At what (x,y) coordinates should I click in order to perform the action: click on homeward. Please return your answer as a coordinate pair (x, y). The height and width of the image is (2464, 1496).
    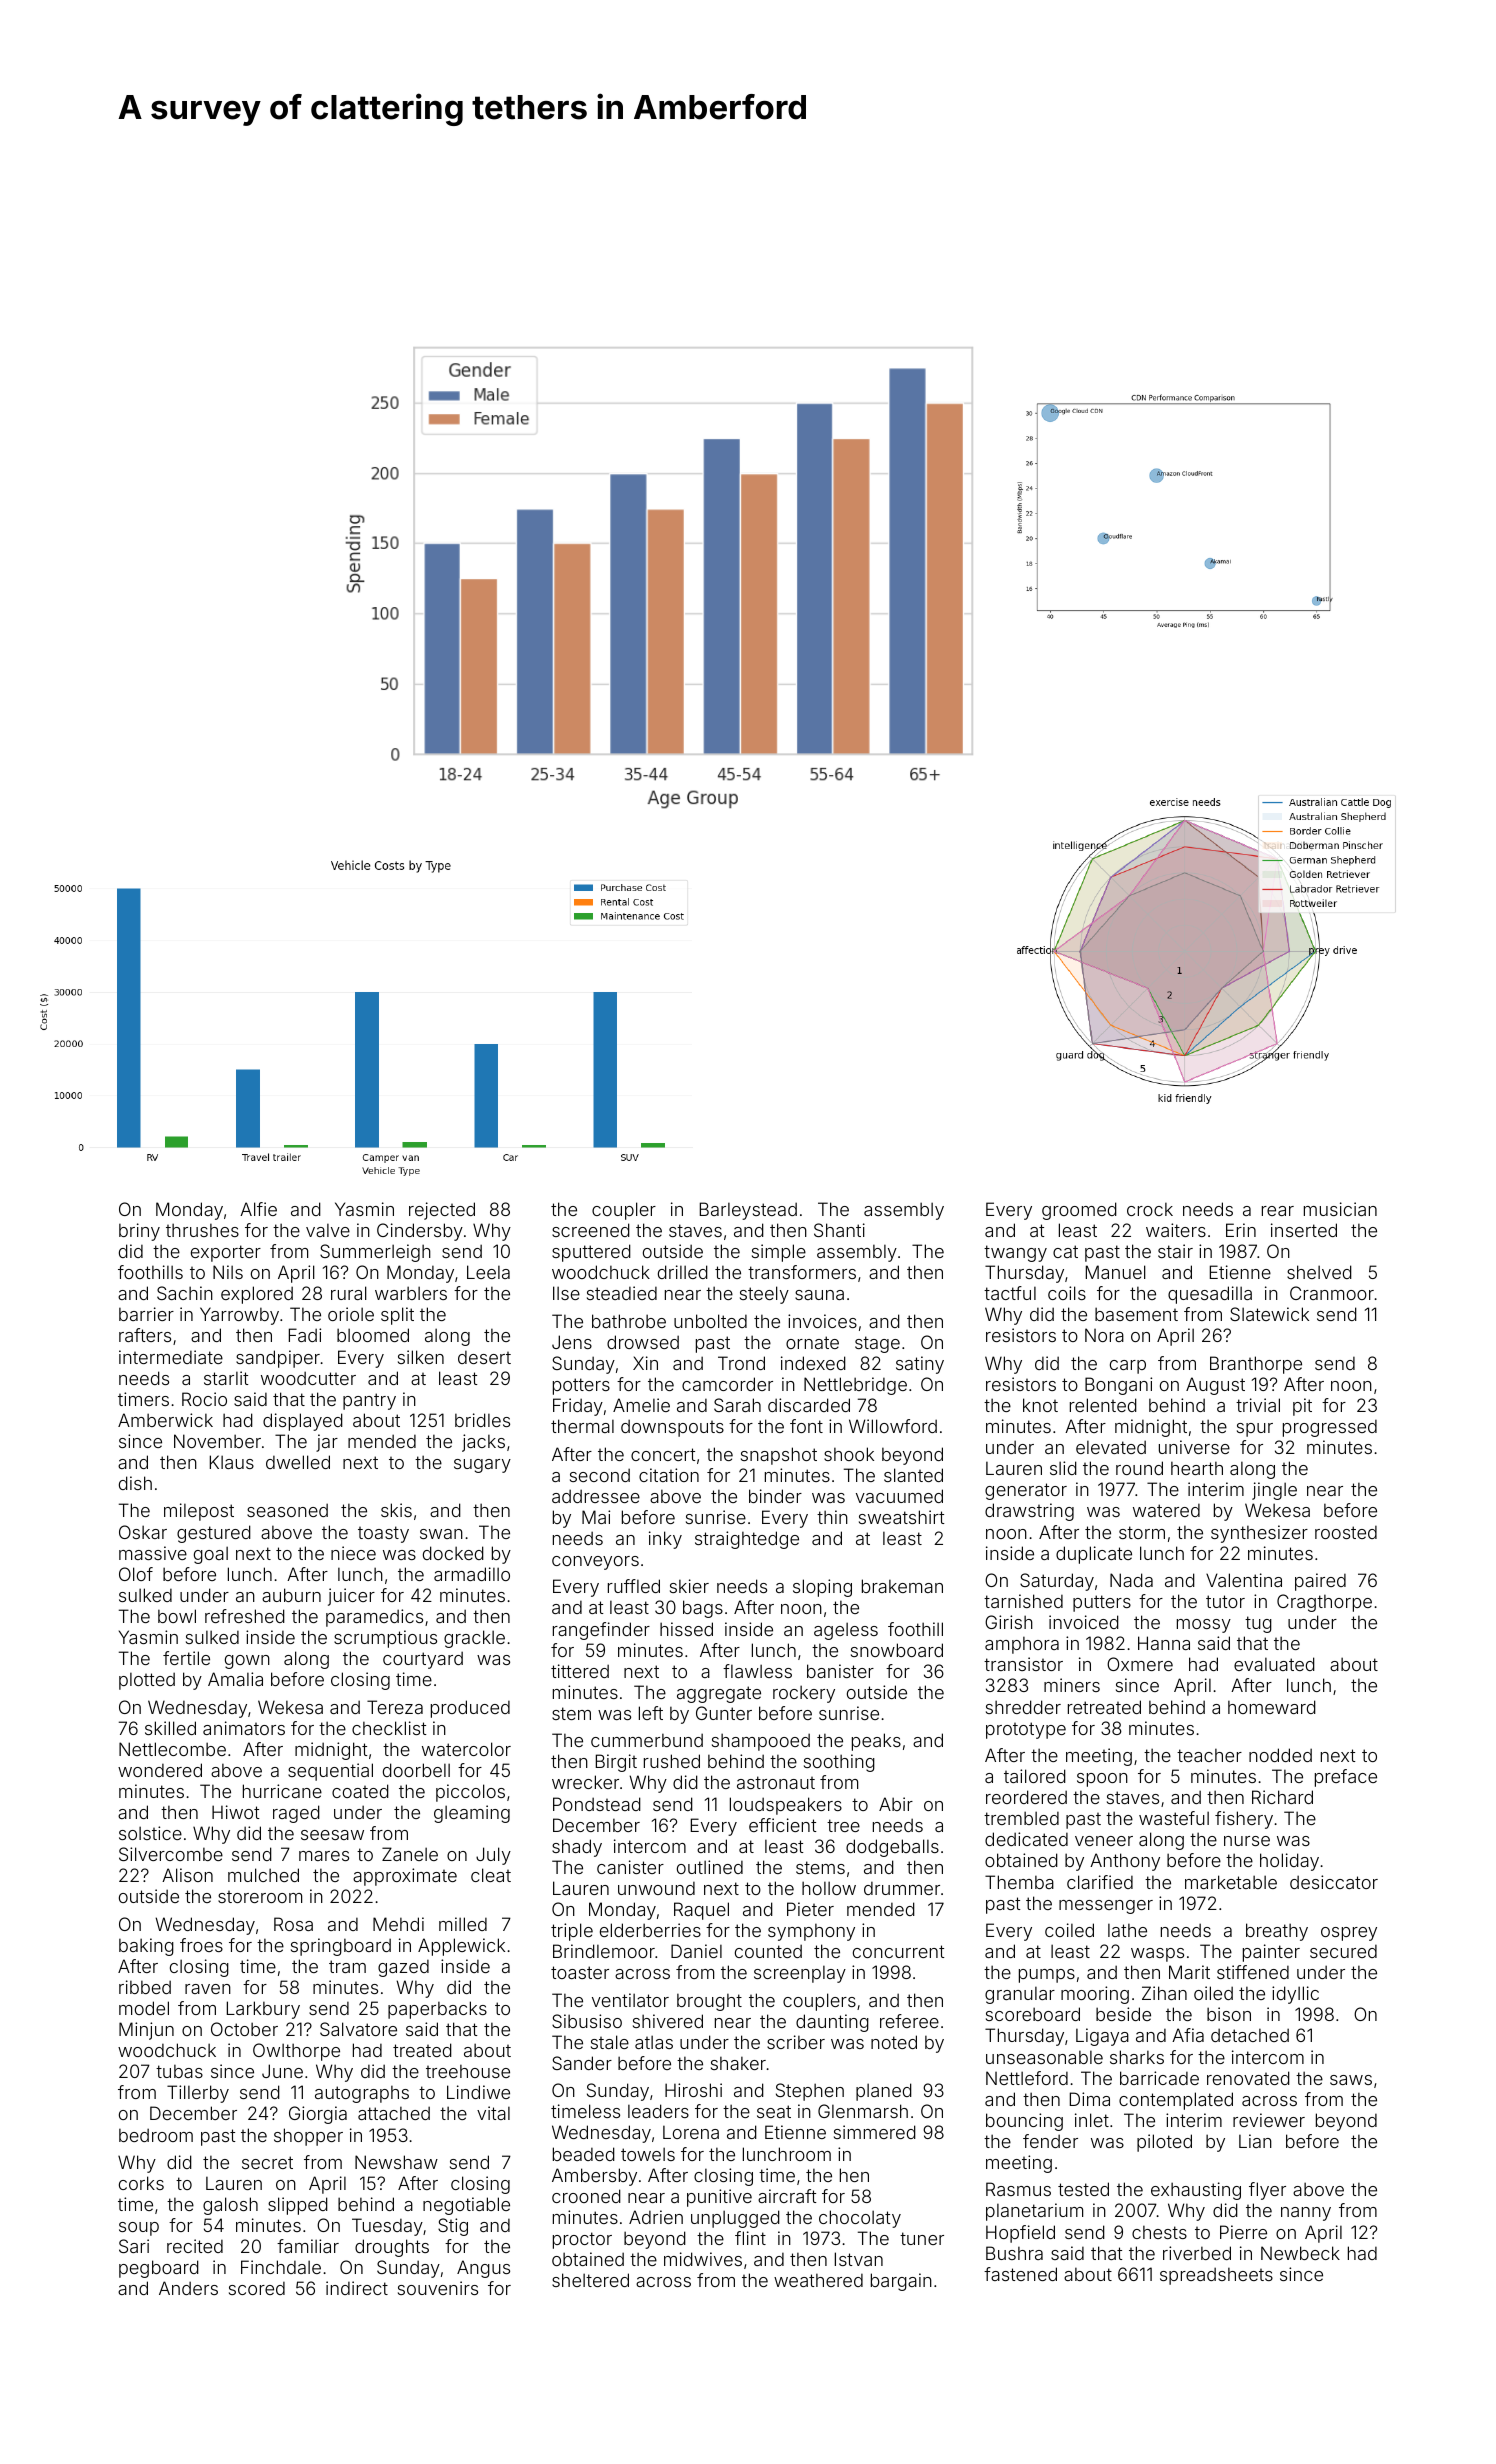
    Looking at the image, I should click on (1272, 1707).
